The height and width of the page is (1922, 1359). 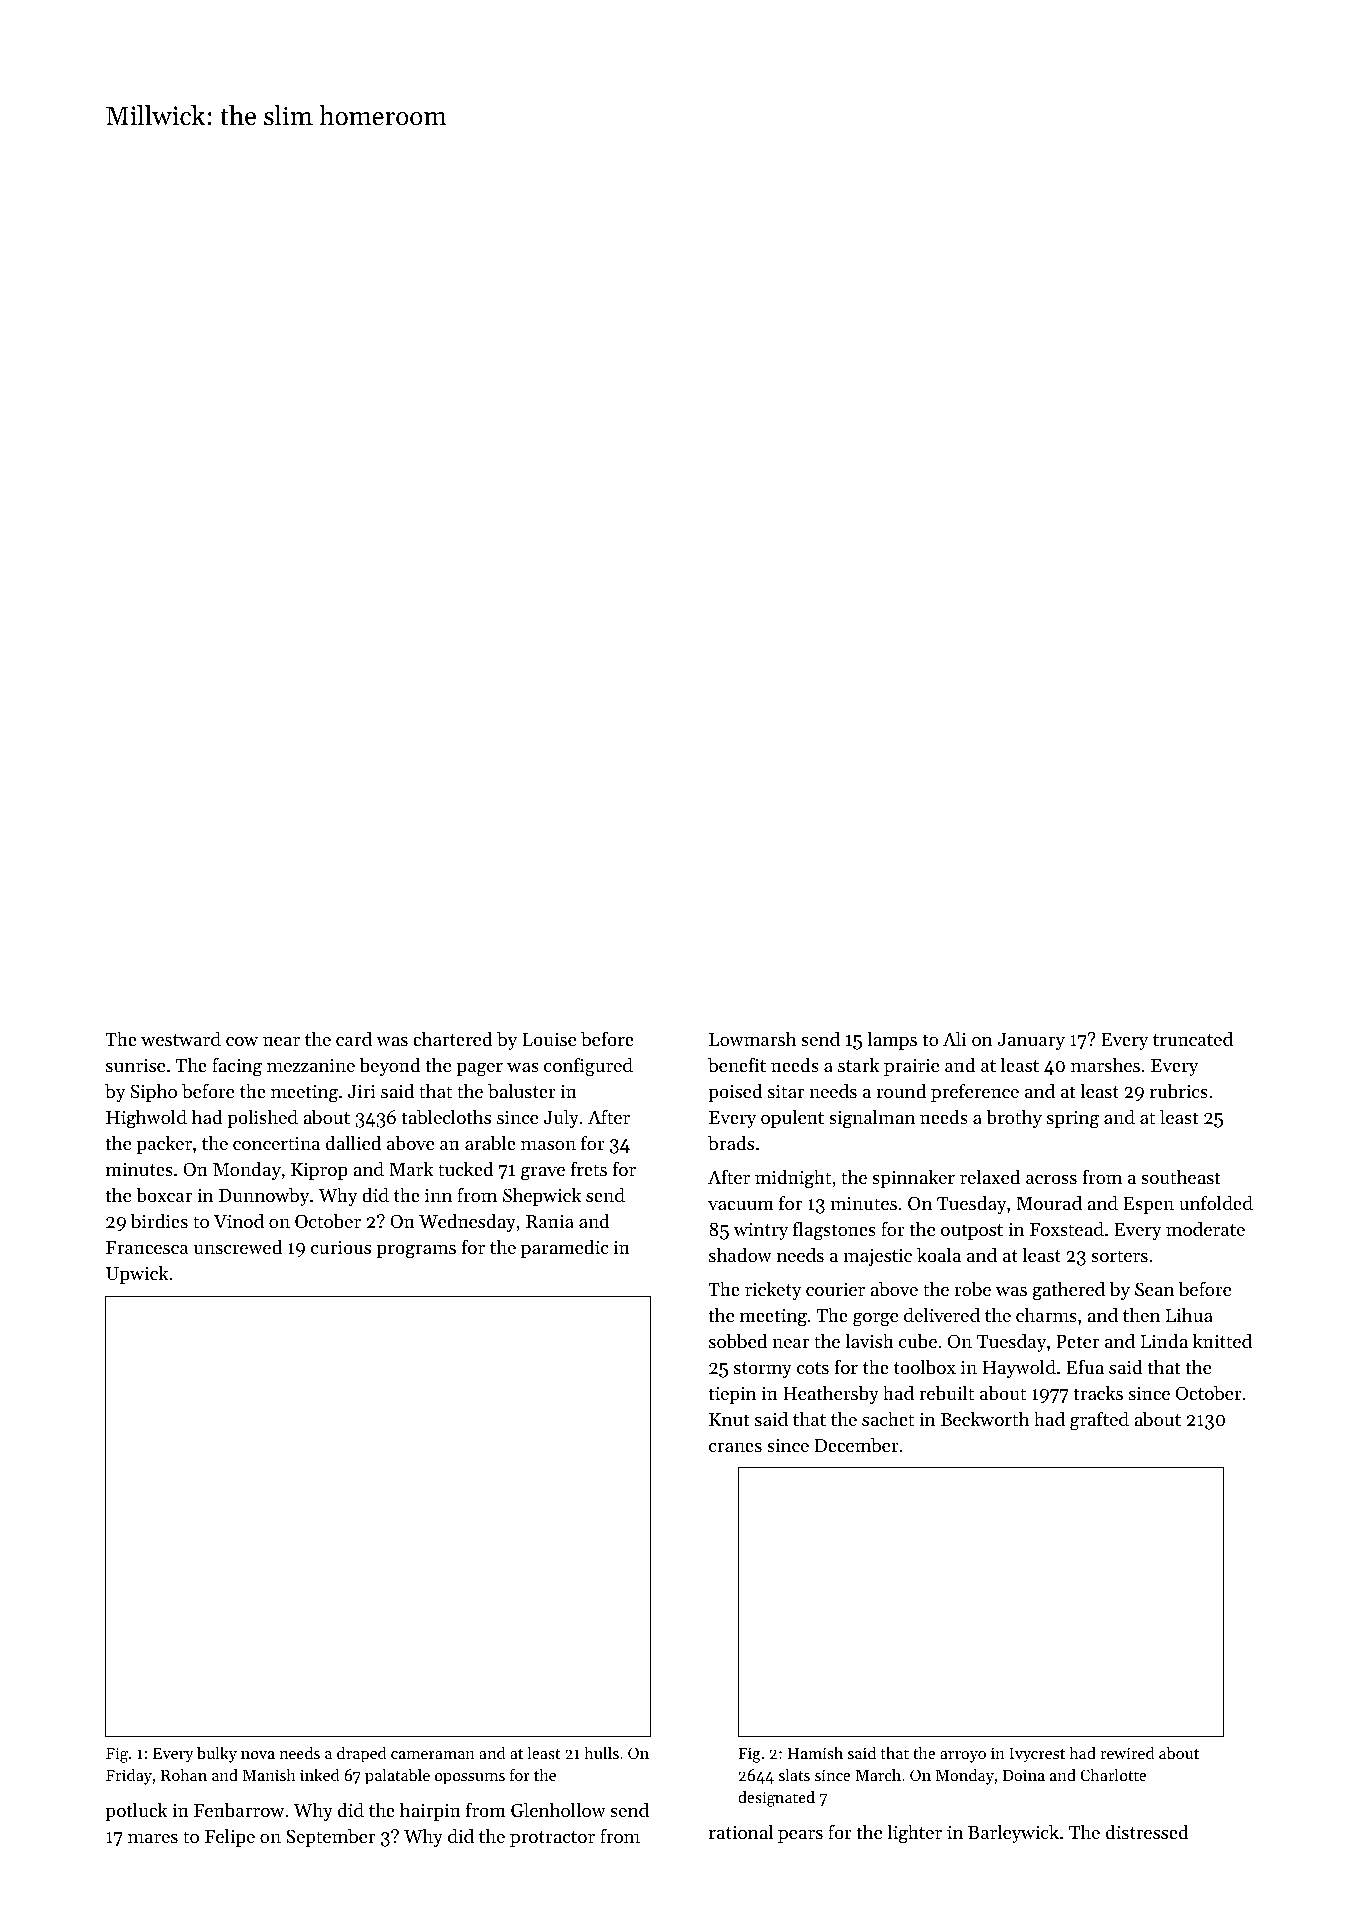 I want to click on birdies, so click(x=159, y=1221).
